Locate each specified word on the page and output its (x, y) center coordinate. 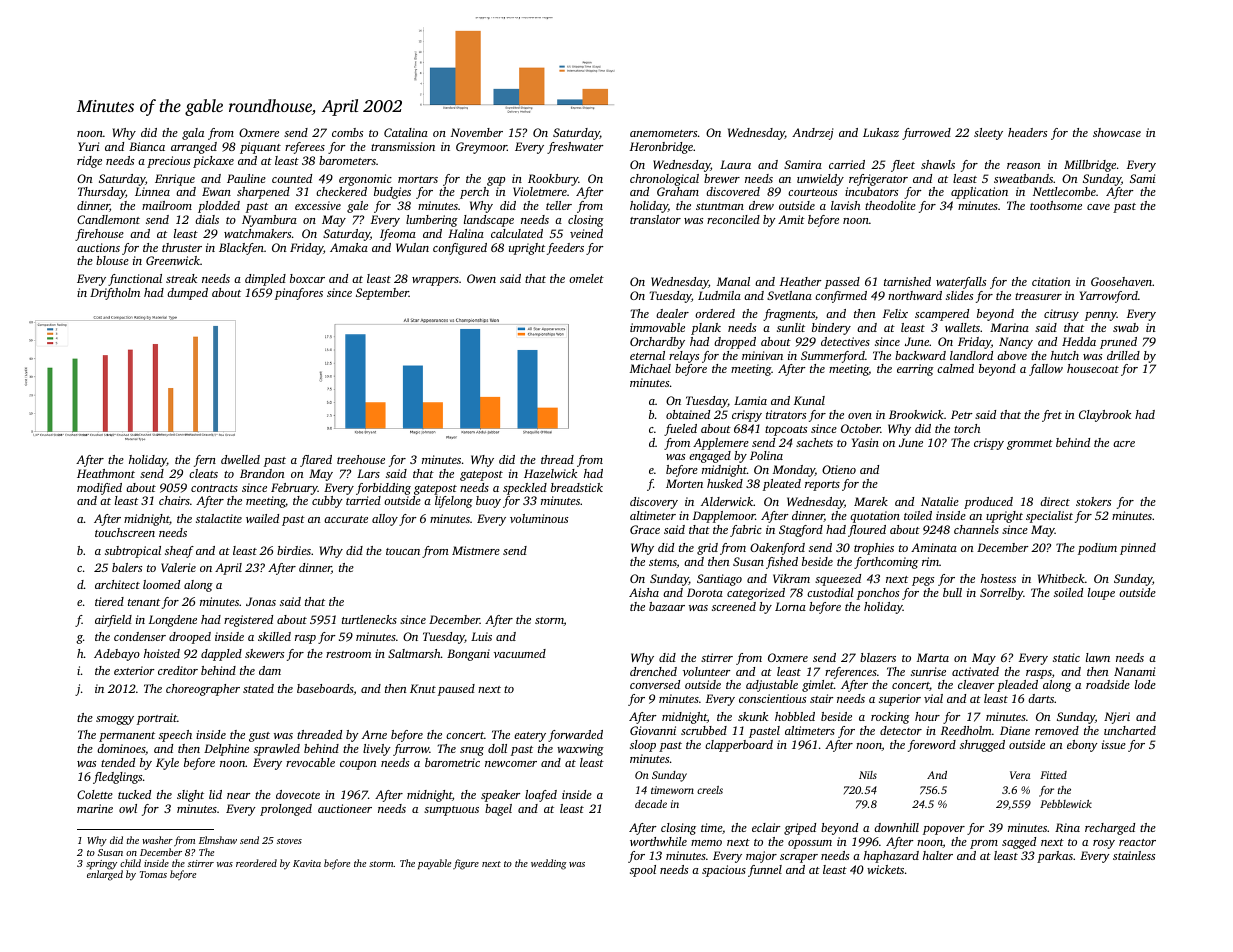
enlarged (105, 876)
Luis (481, 636)
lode (1145, 684)
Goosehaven (1121, 281)
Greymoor (481, 148)
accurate (346, 519)
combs (347, 132)
